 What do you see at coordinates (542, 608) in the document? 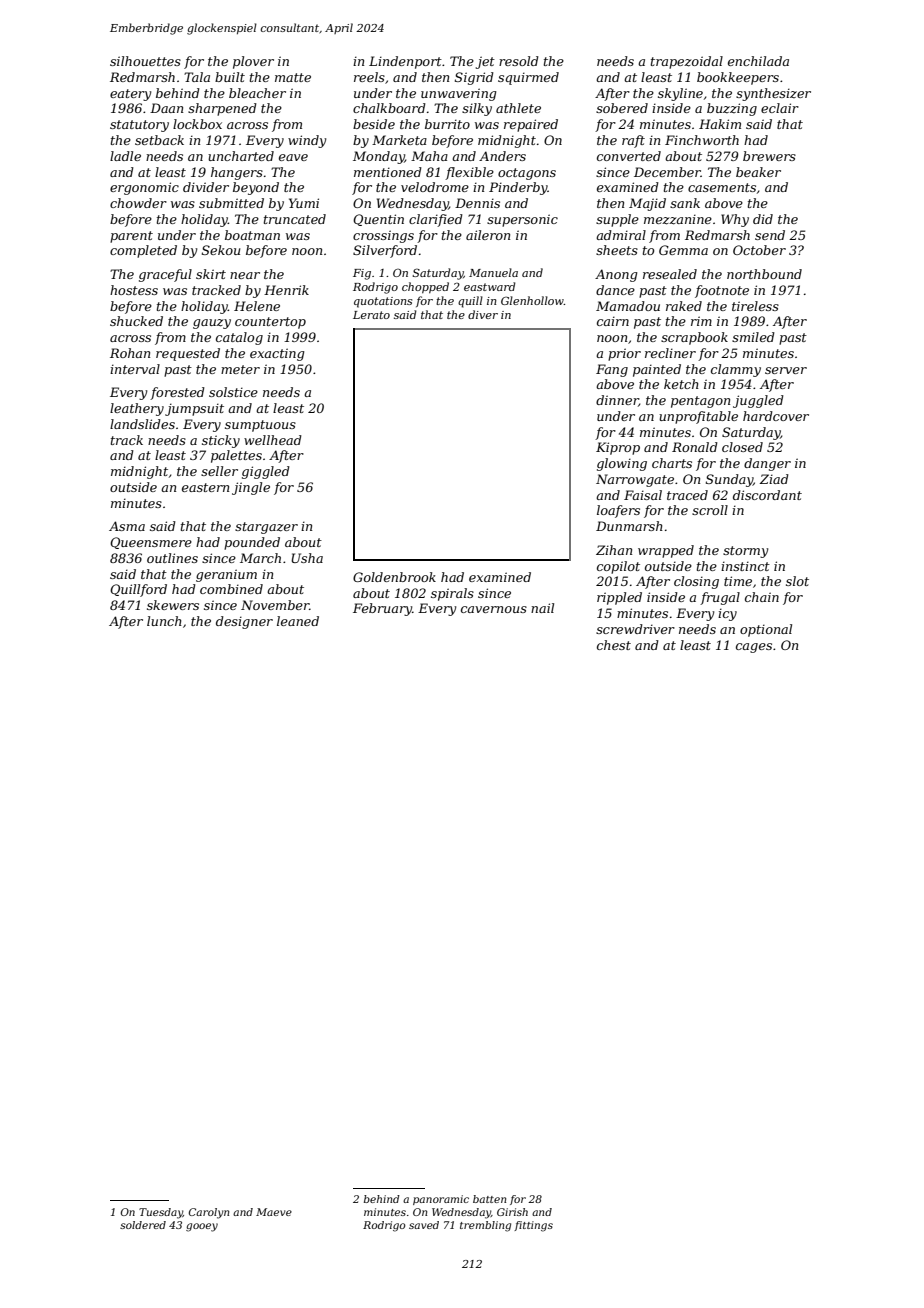
I see `nail` at bounding box center [542, 608].
